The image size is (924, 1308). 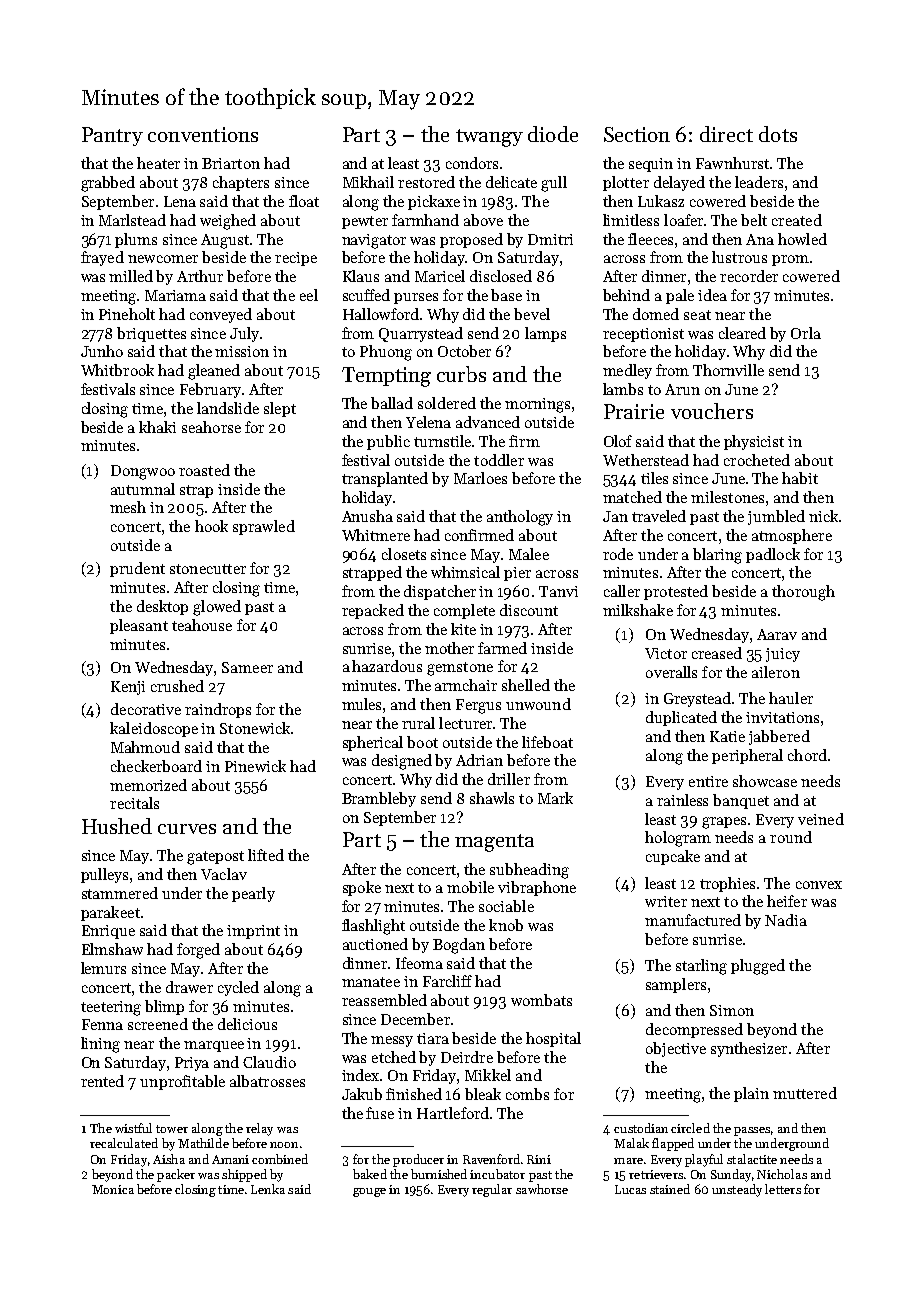 What do you see at coordinates (416, 298) in the document?
I see `purses` at bounding box center [416, 298].
